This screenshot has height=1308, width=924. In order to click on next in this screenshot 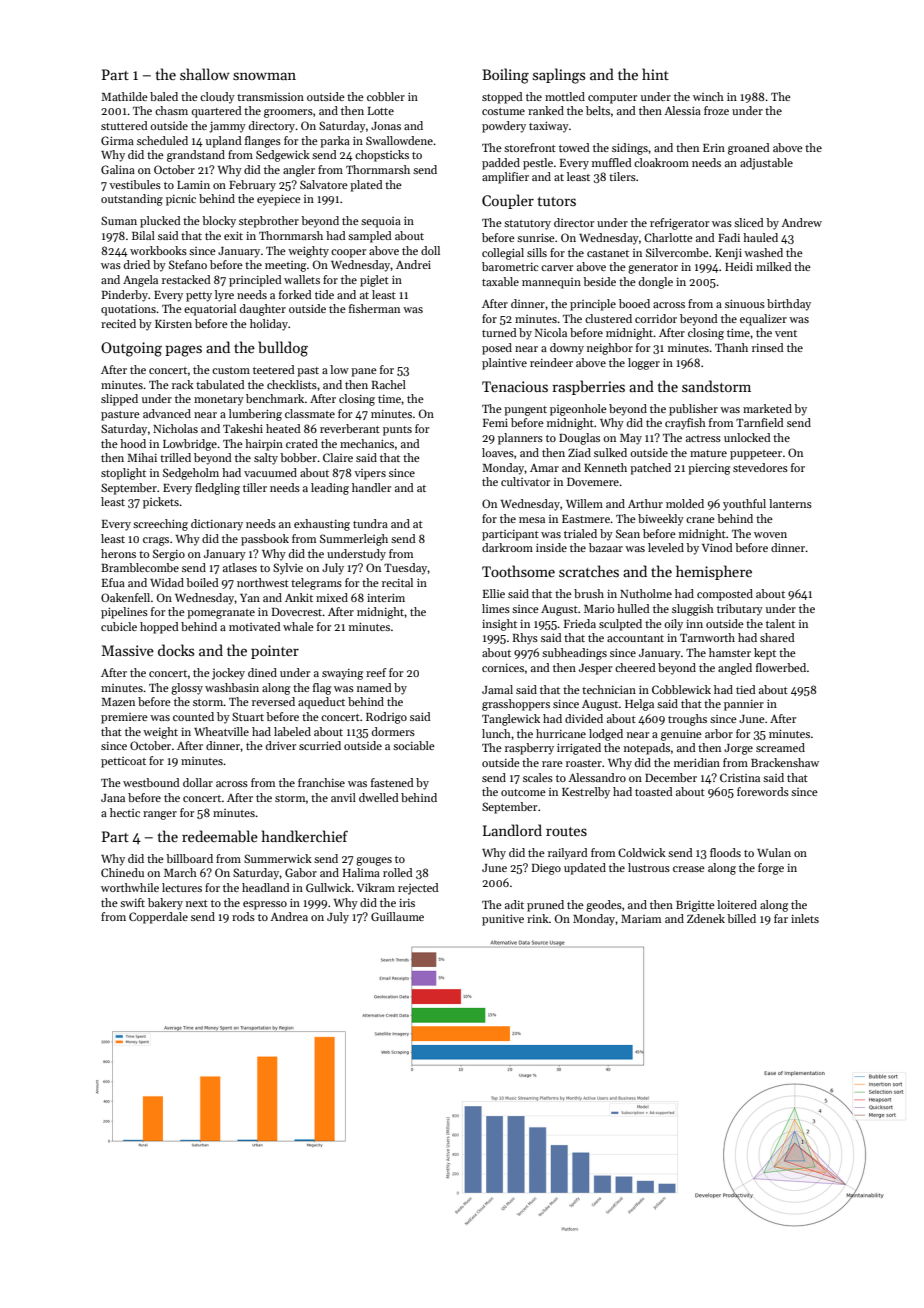, I will do `click(197, 903)`.
